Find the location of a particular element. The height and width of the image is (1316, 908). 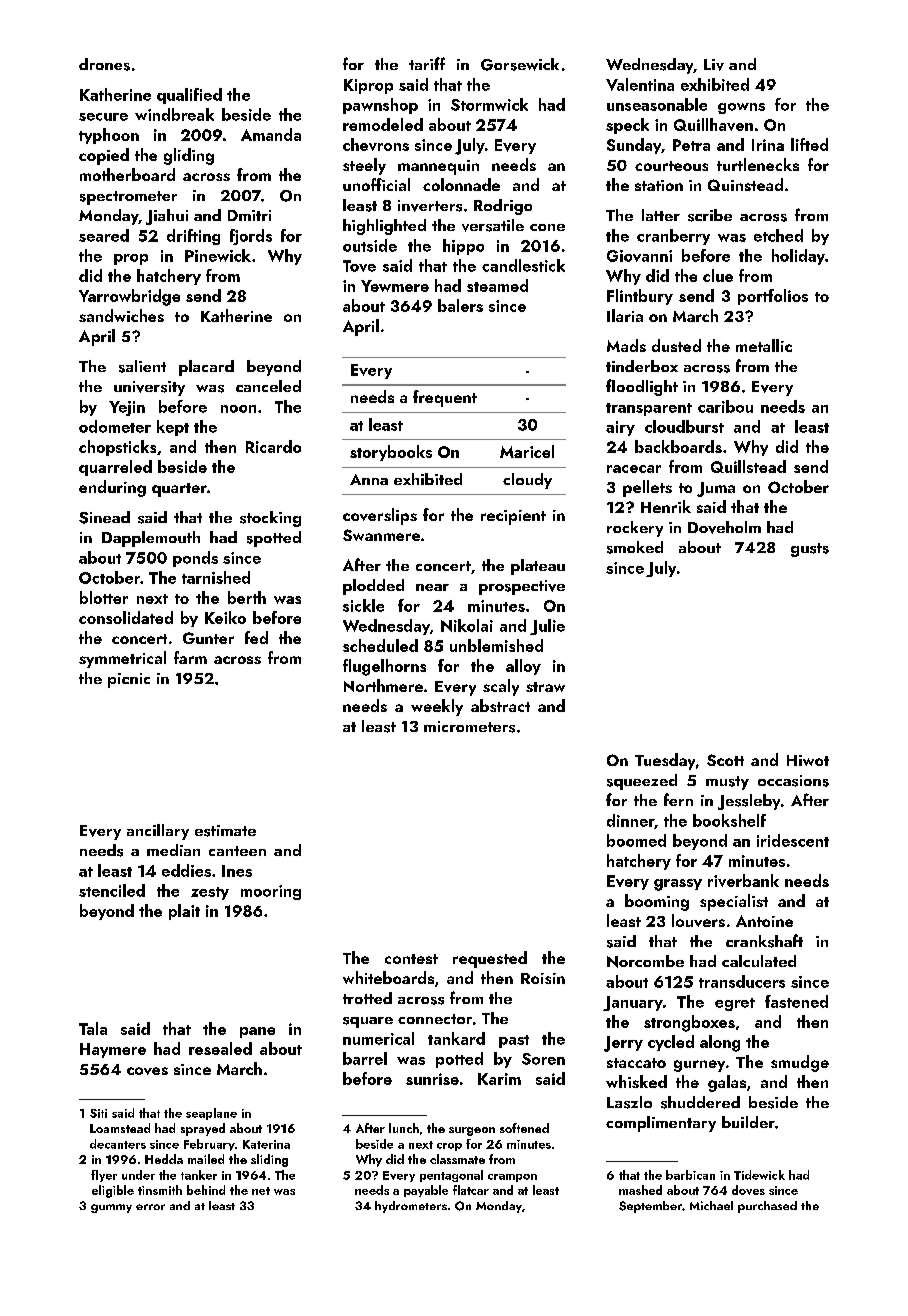

Gorsewick is located at coordinates (520, 64).
